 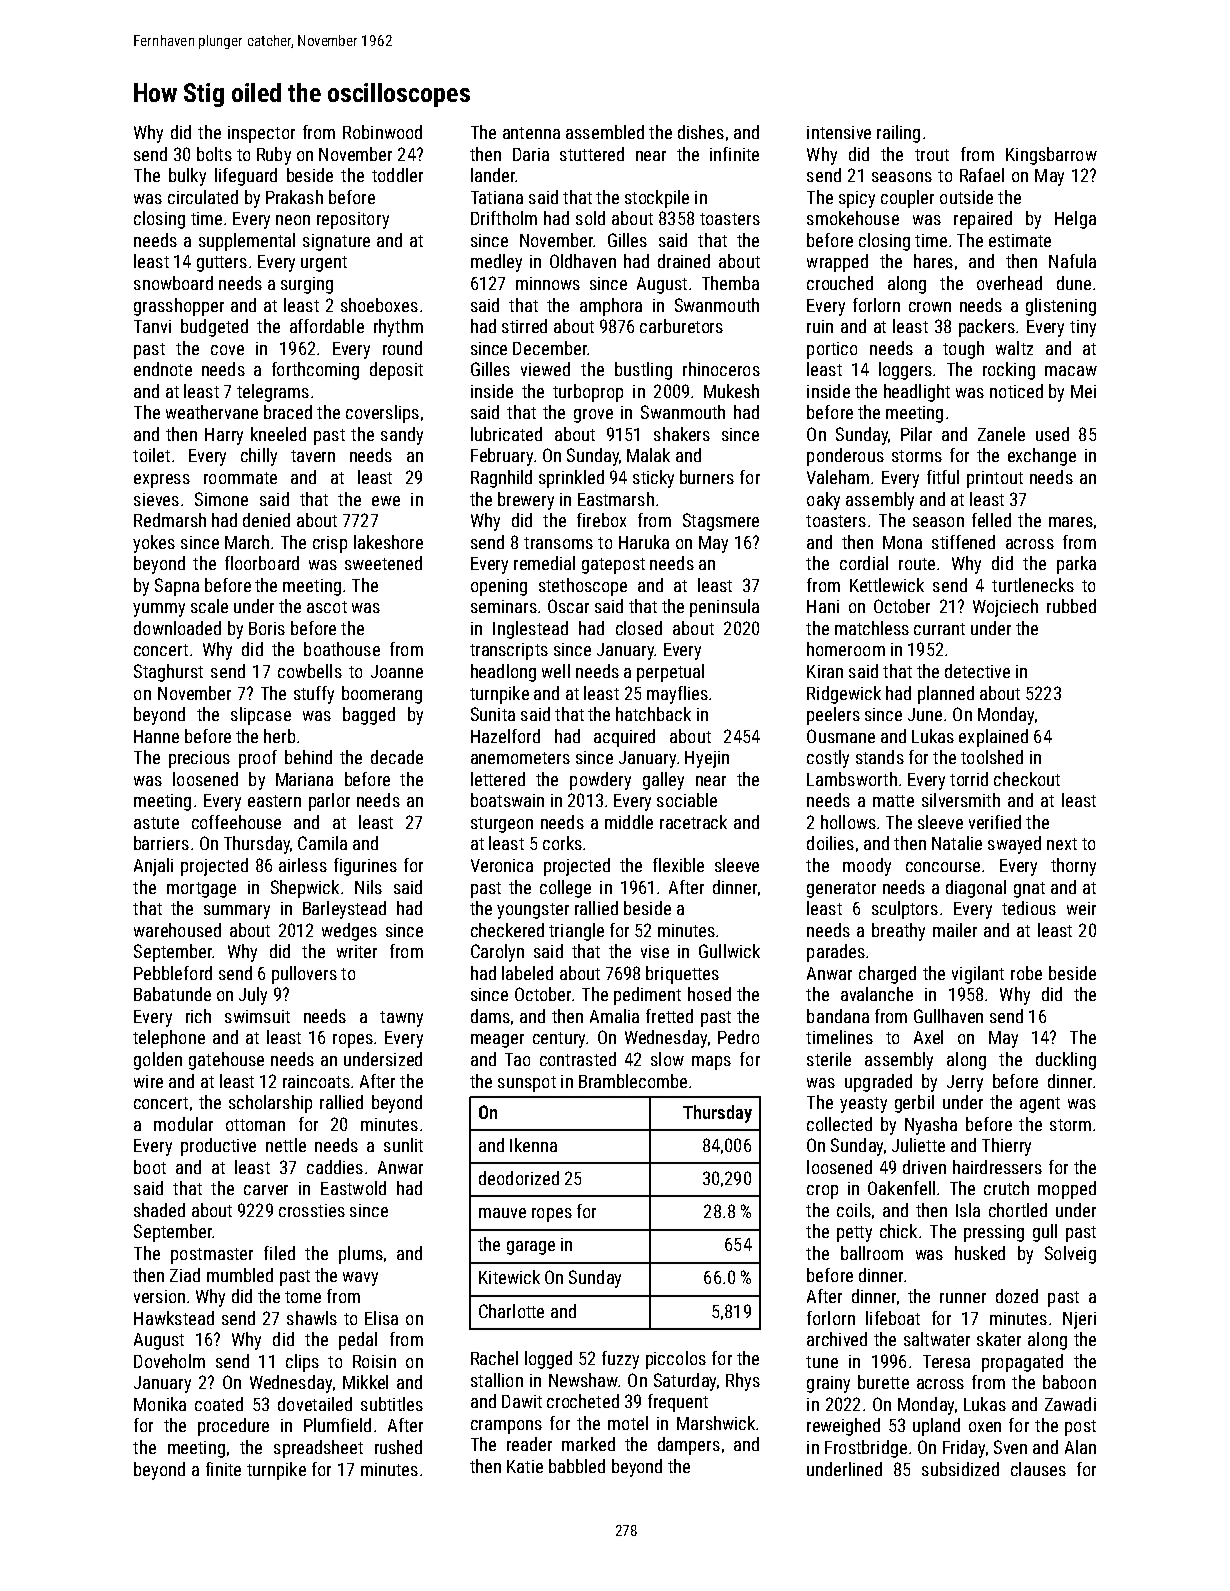 I want to click on railing, so click(x=898, y=134).
